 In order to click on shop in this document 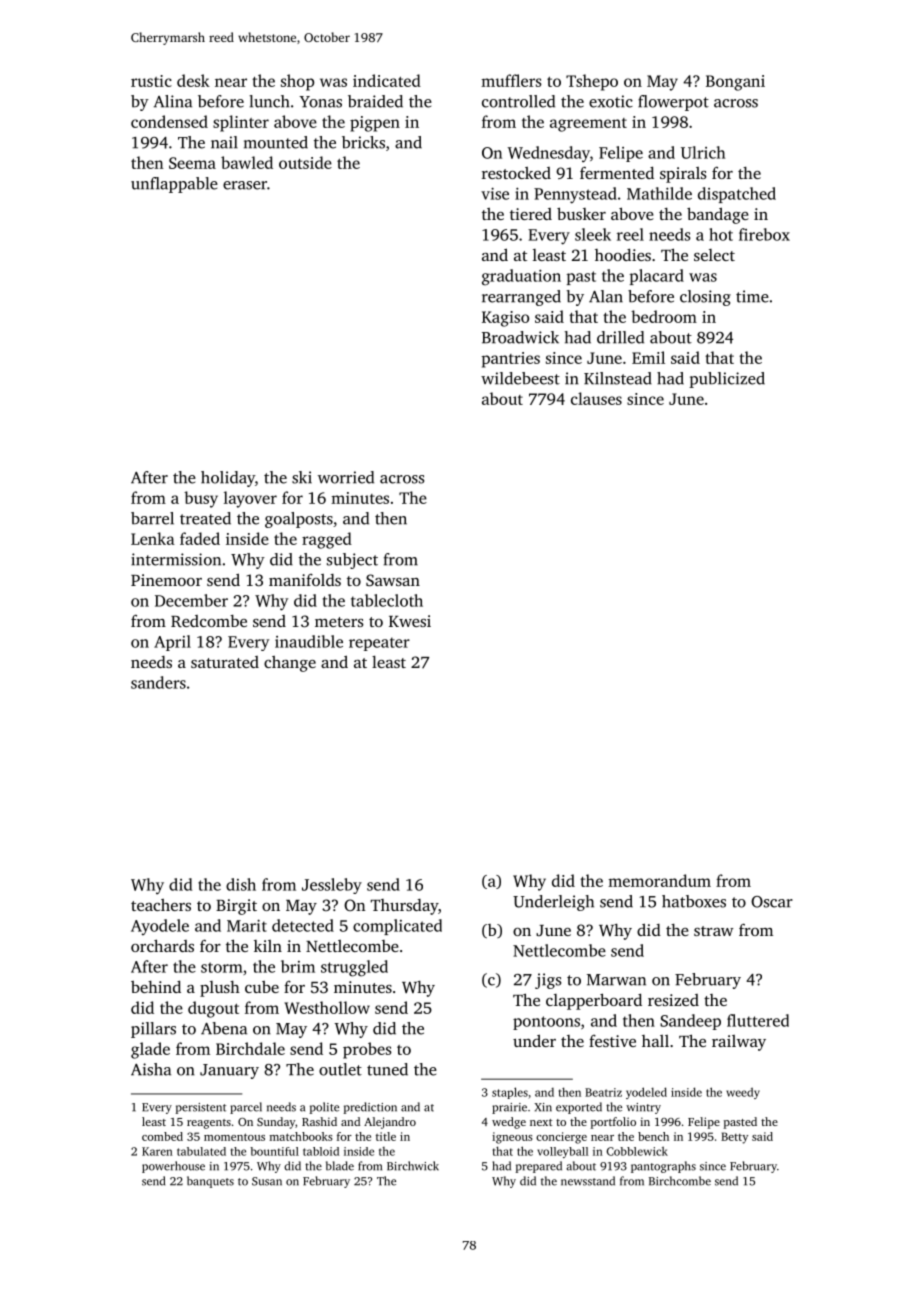, I will do `click(297, 82)`.
